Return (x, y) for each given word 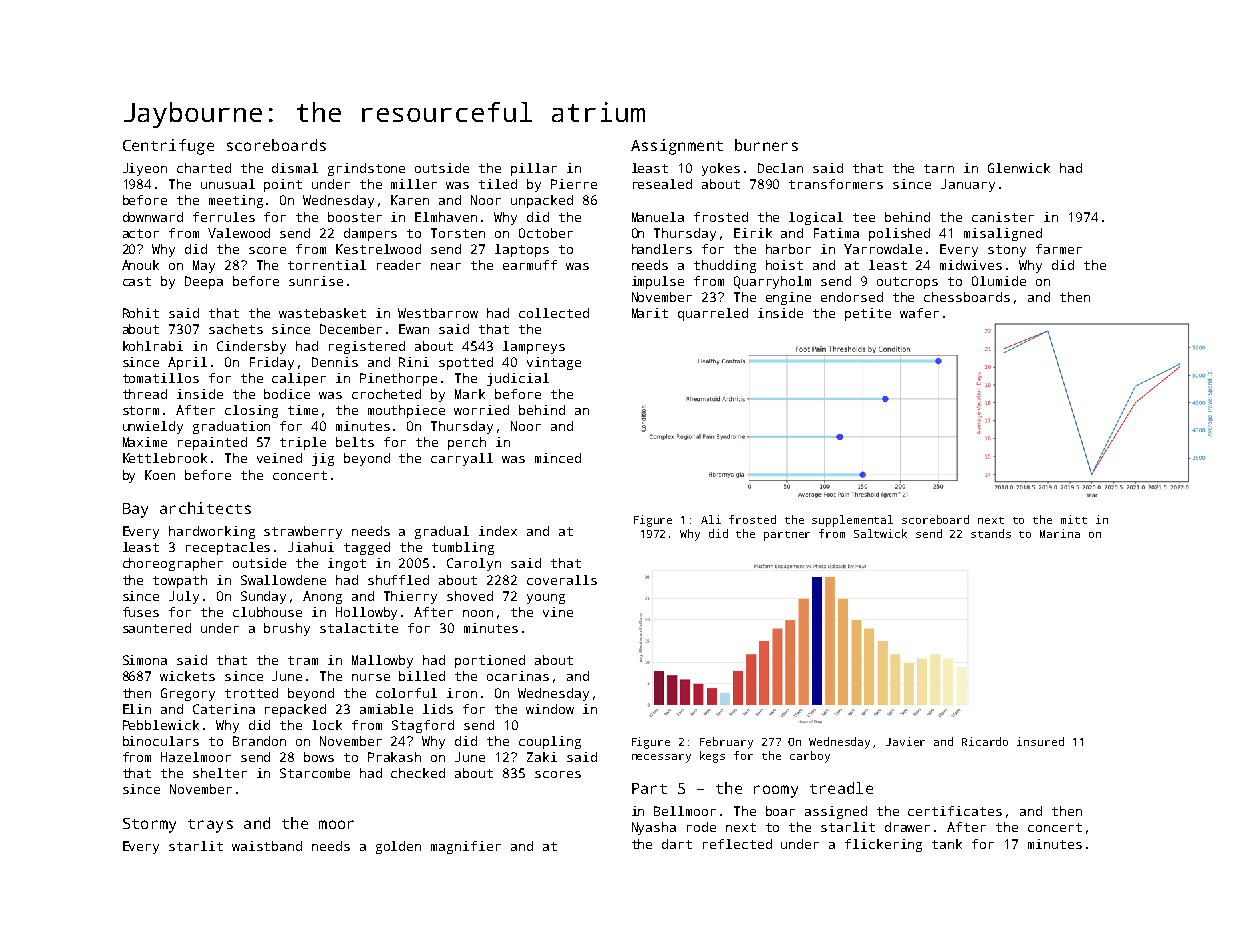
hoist (784, 265)
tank (947, 844)
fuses (141, 612)
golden (398, 847)
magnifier (466, 847)
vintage (554, 363)
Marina (1060, 533)
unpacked (542, 201)
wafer (919, 313)
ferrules (224, 217)
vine (558, 612)
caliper (299, 379)
